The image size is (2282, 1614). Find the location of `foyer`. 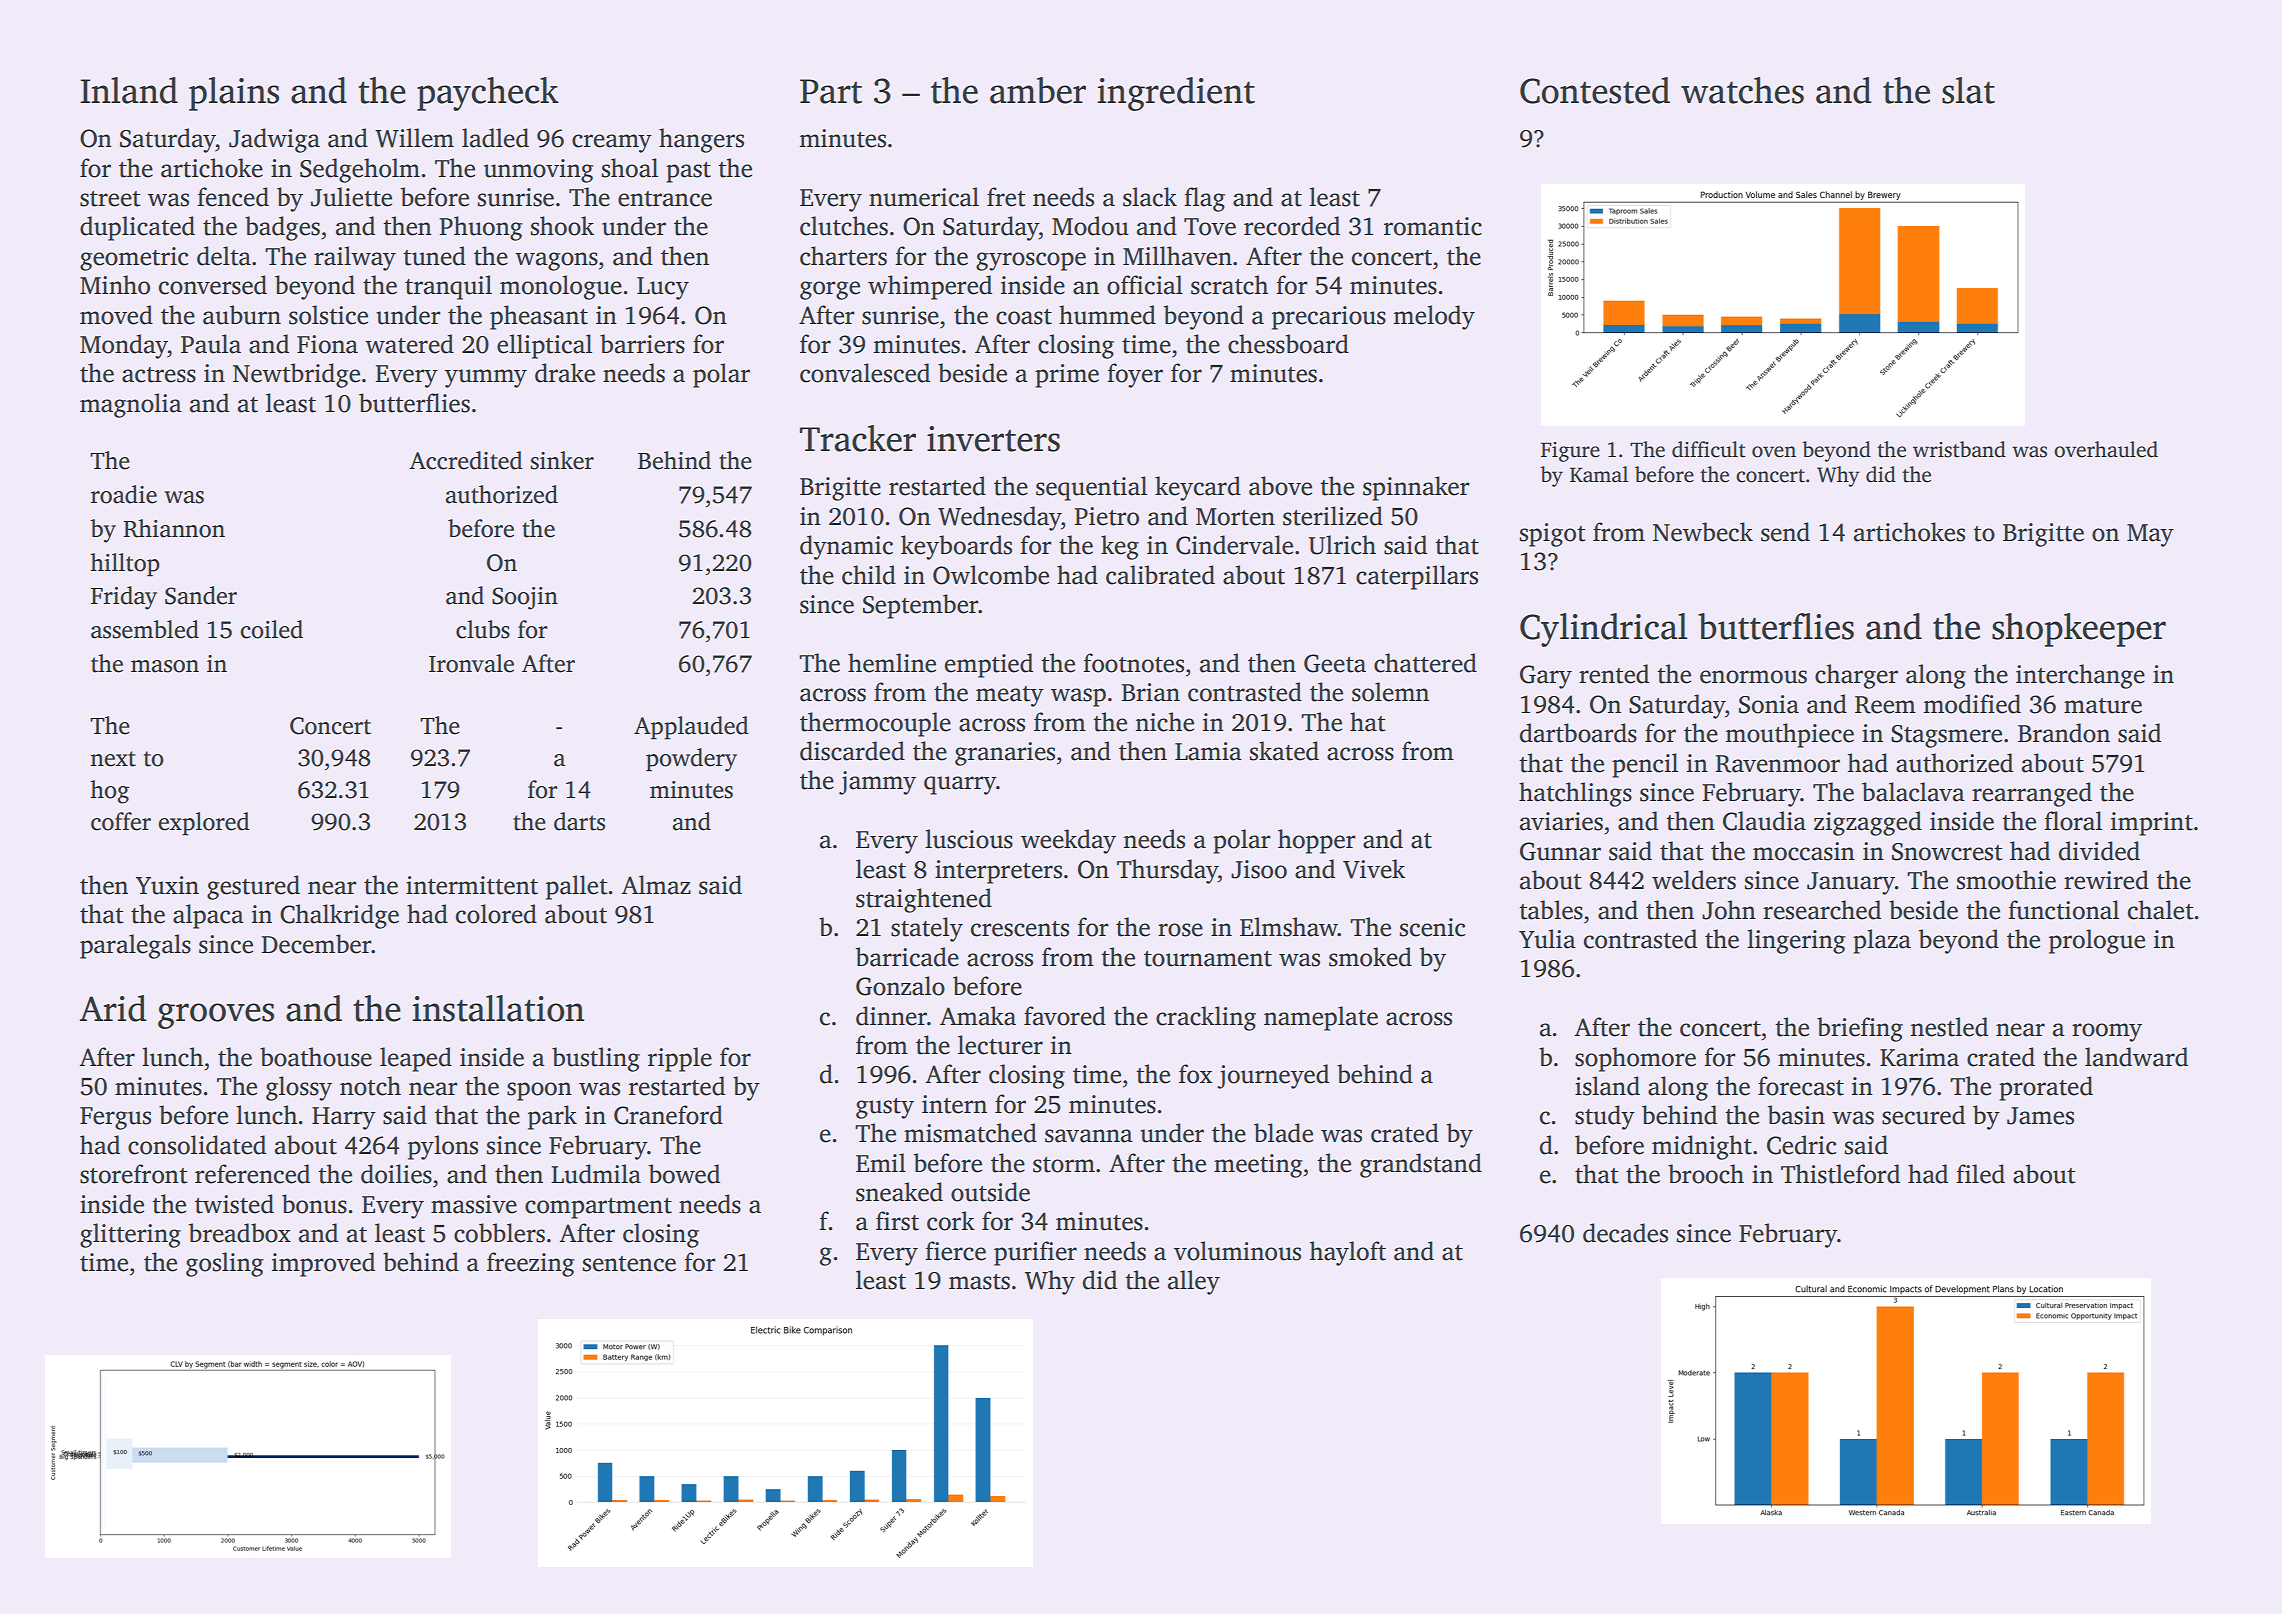

foyer is located at coordinates (1135, 375).
